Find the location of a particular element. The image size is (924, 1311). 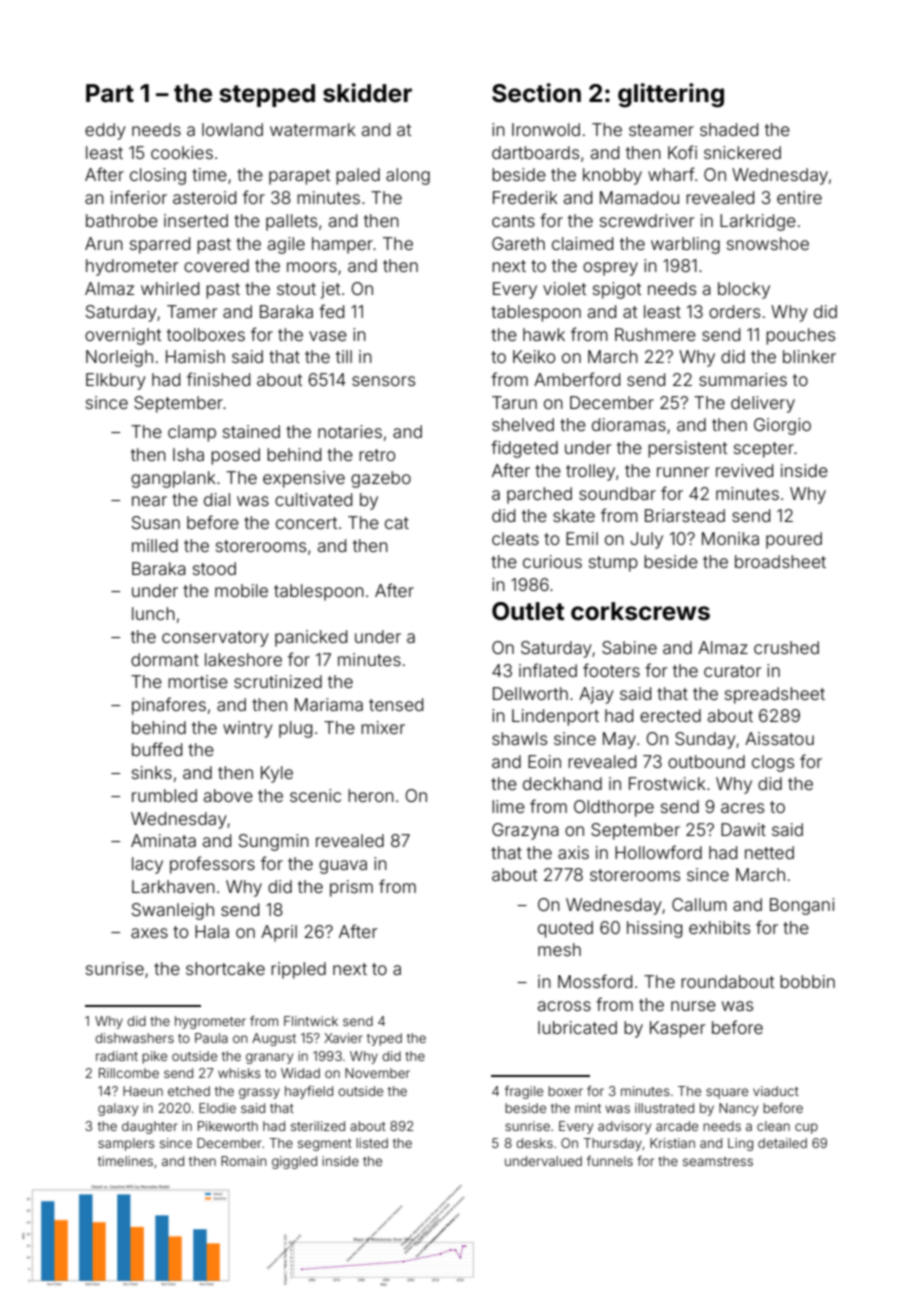

persistent is located at coordinates (687, 449).
